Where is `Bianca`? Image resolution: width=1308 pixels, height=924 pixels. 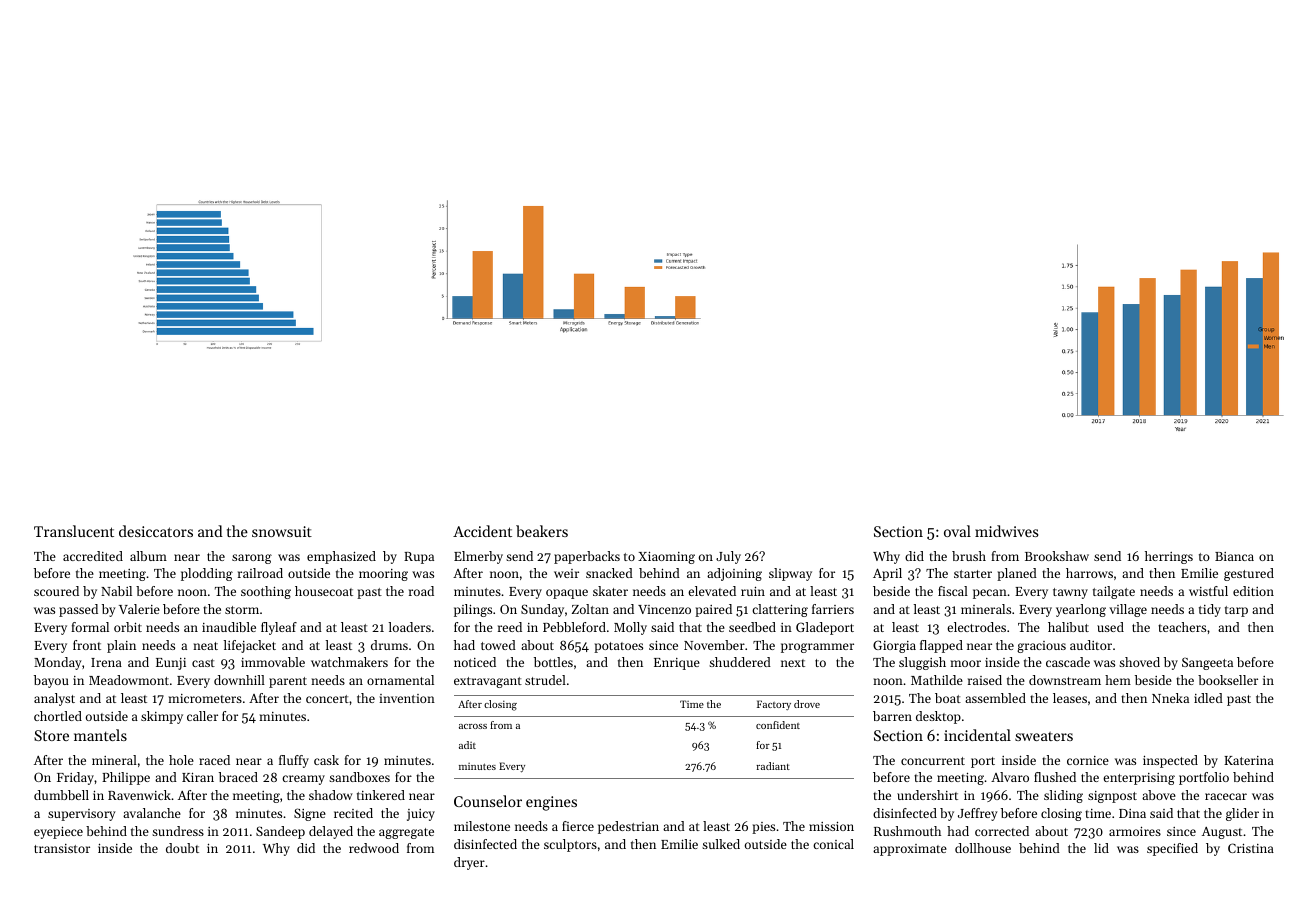 Bianca is located at coordinates (1234, 556).
